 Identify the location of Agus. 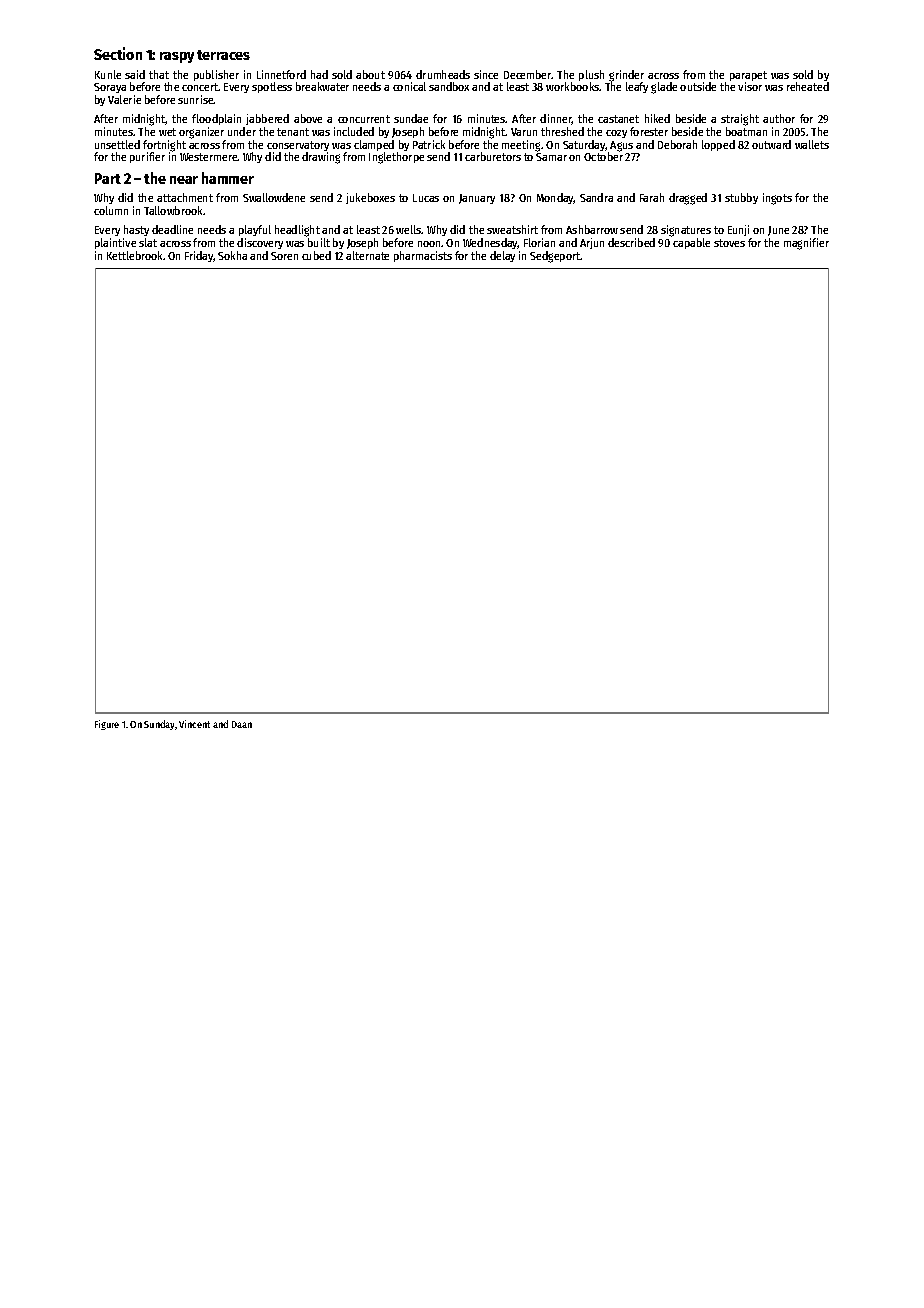
(621, 146).
